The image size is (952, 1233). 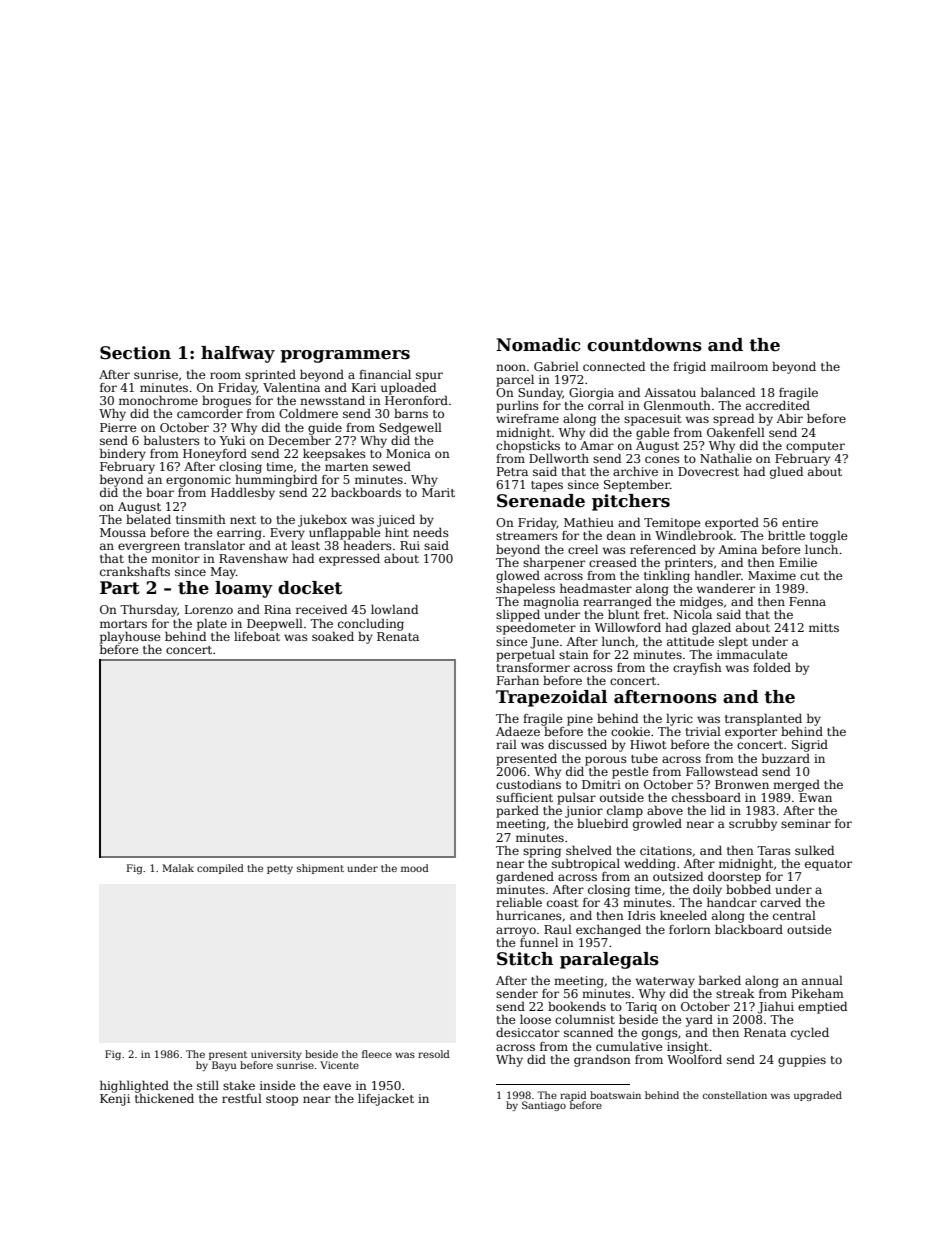 What do you see at coordinates (802, 1061) in the document?
I see `guppies` at bounding box center [802, 1061].
